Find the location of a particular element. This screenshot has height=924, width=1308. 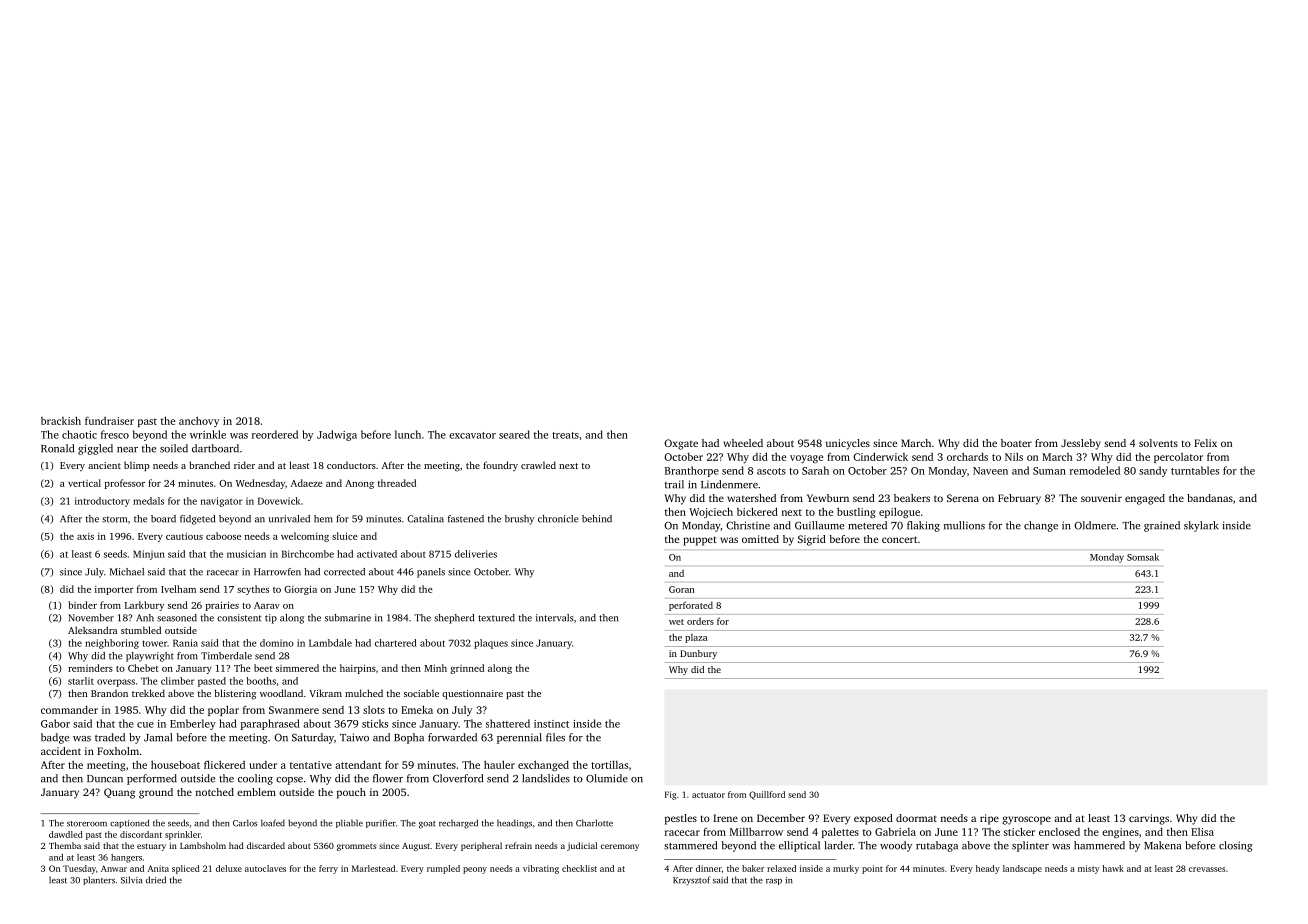

instinct is located at coordinates (551, 724).
